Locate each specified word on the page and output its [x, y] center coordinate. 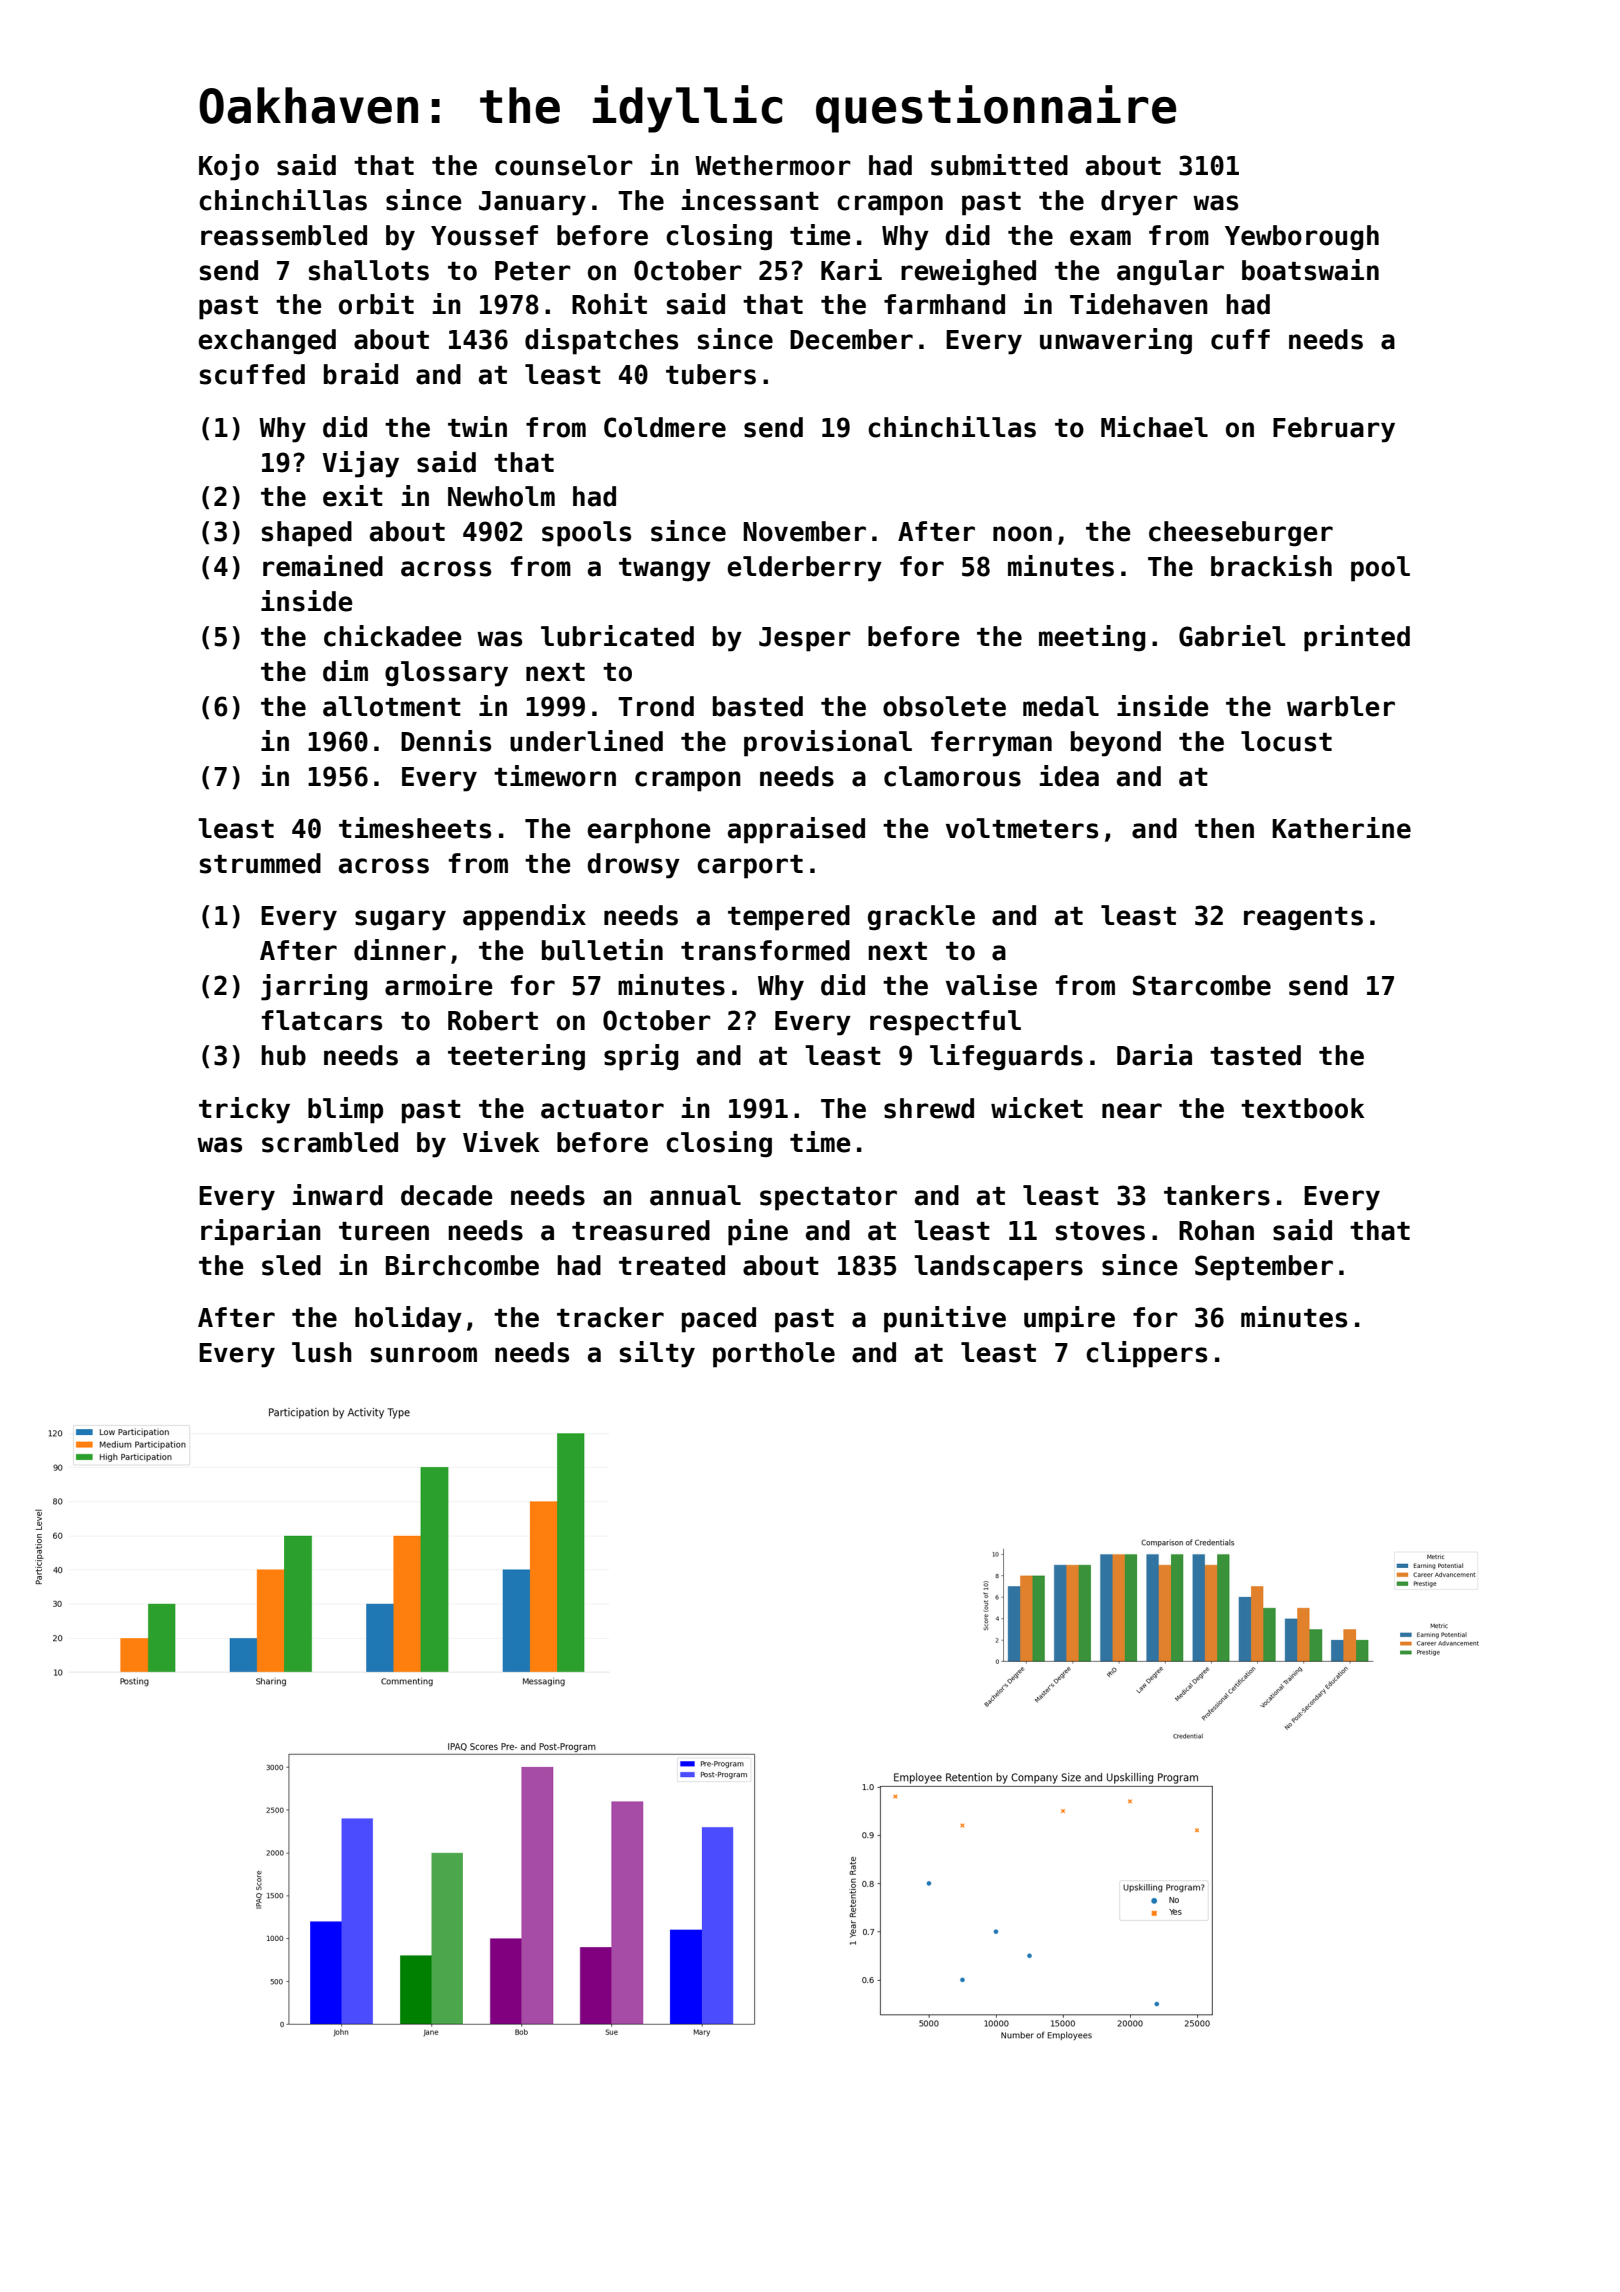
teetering [516, 1057]
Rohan [1216, 1230]
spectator [828, 1199]
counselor [564, 165]
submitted [999, 165]
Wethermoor [773, 165]
